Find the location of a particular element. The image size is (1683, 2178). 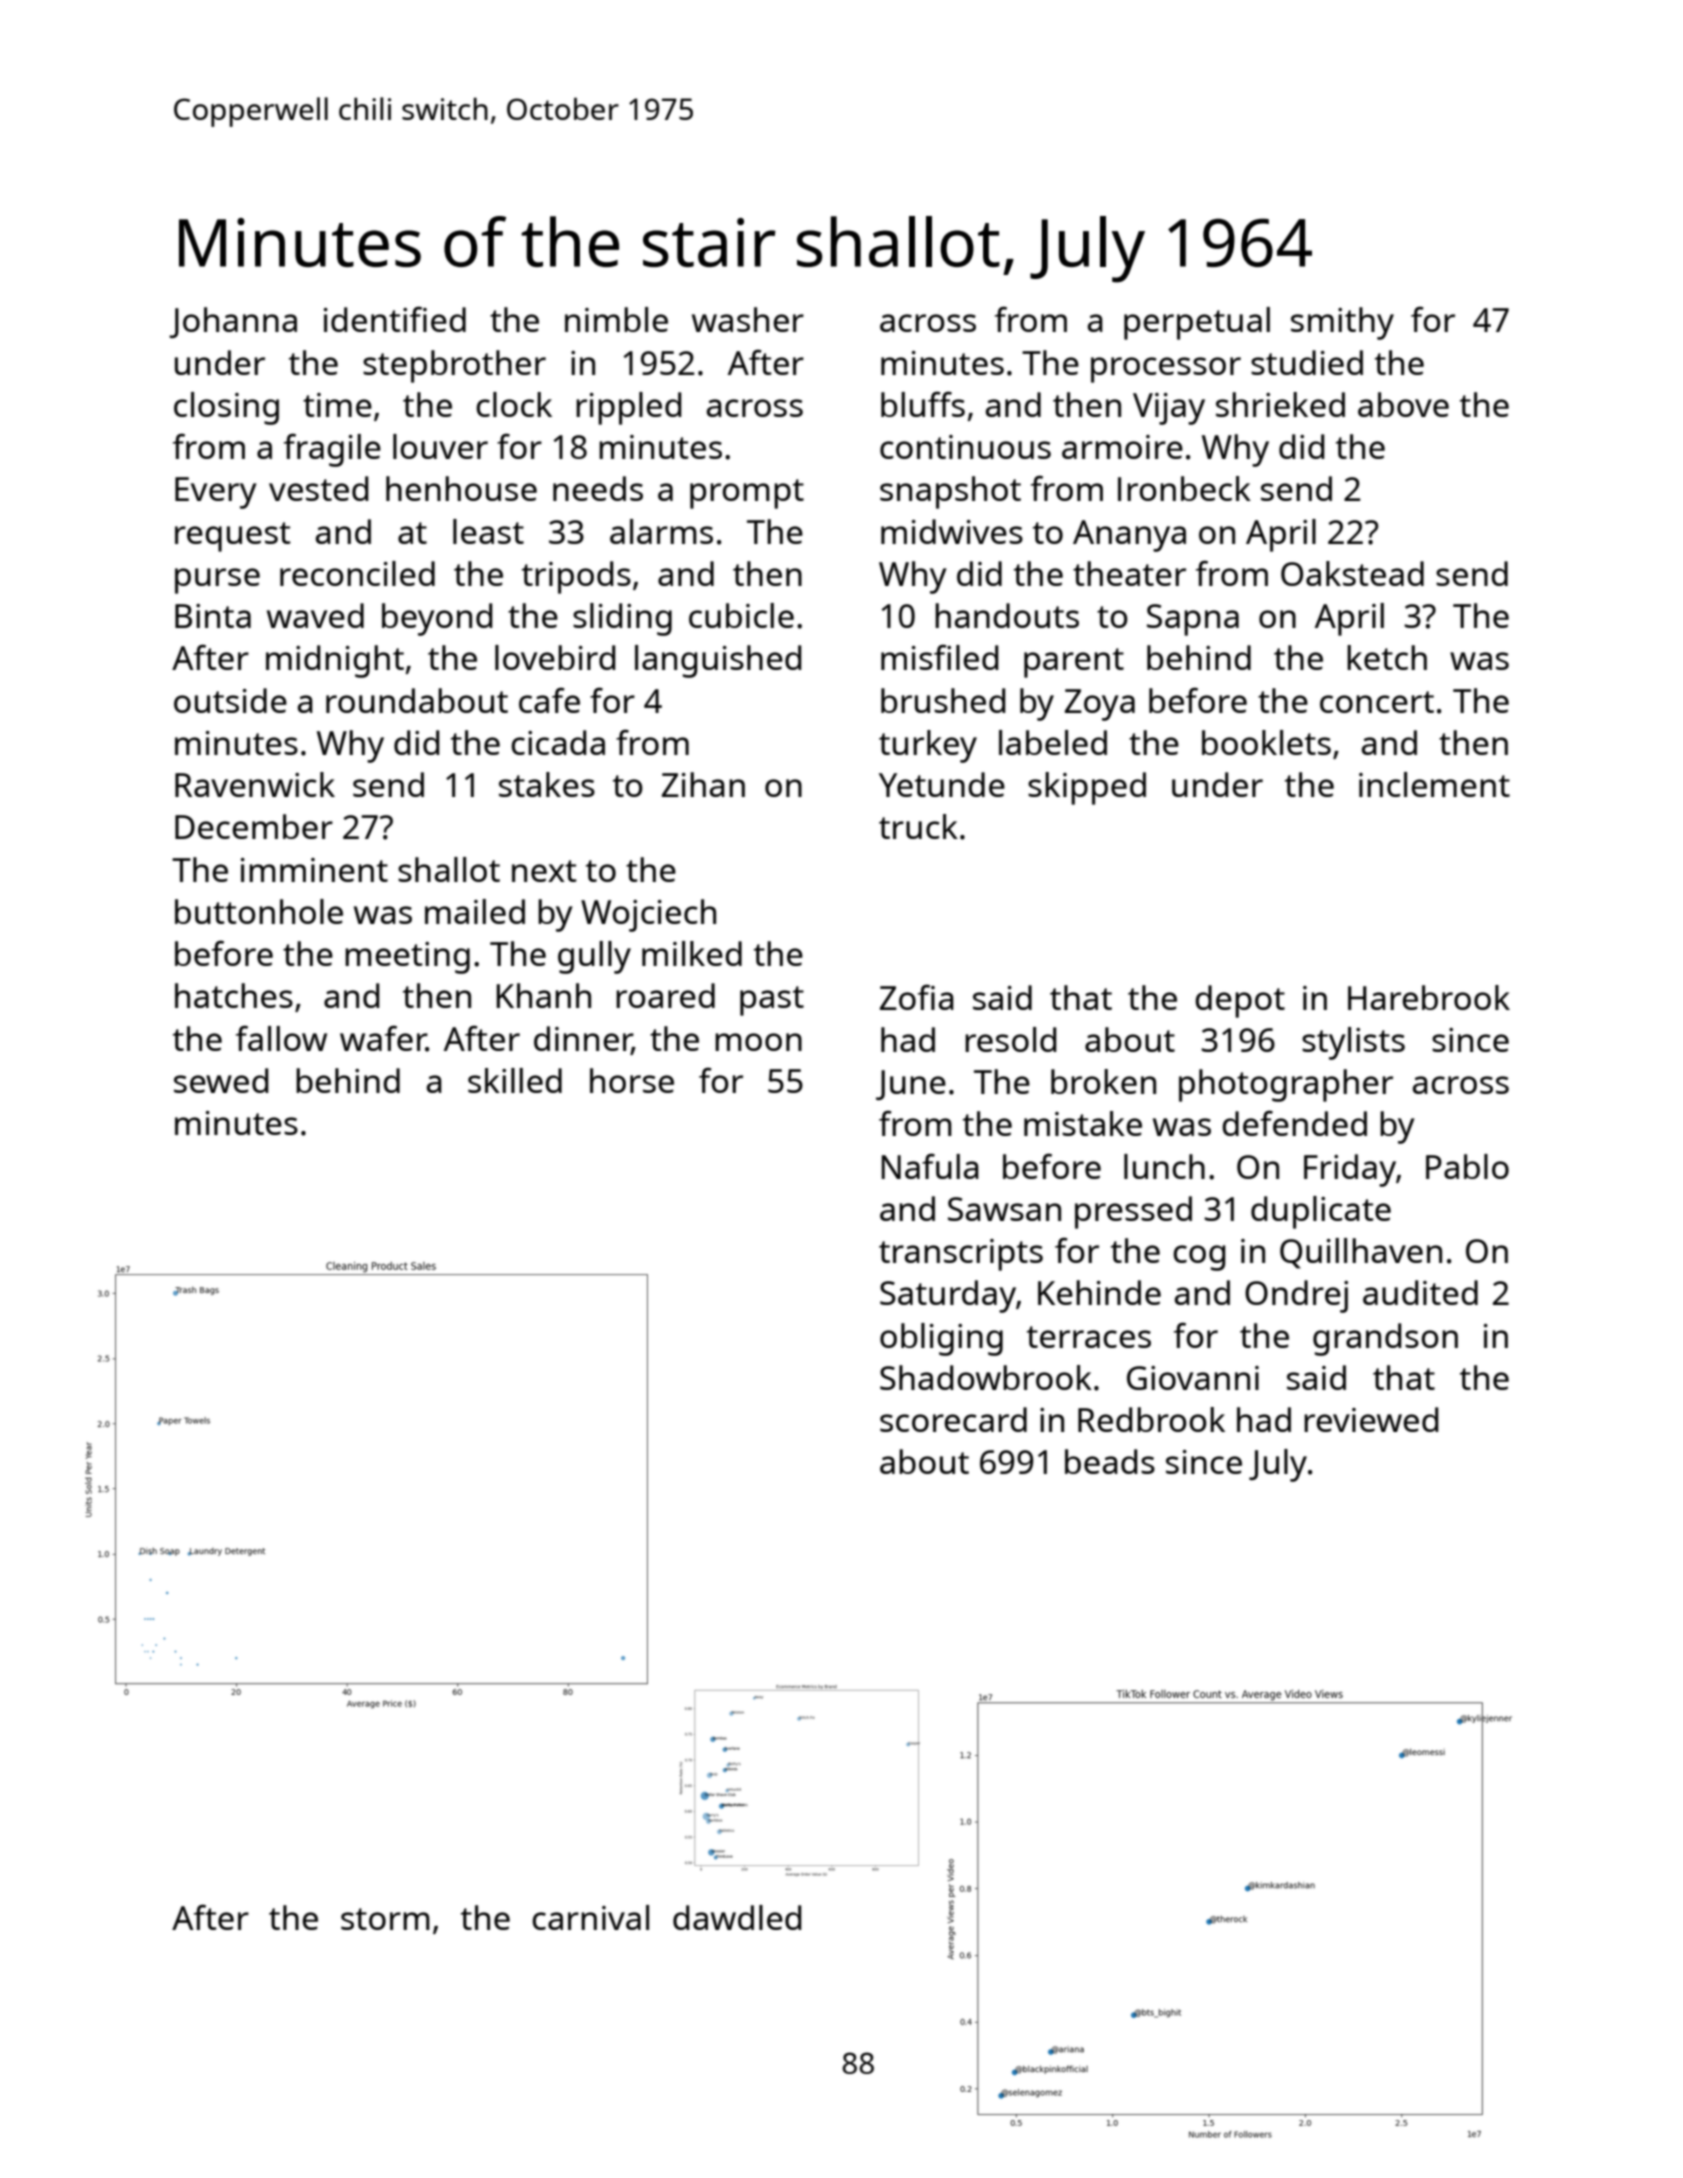

nimble is located at coordinates (616, 319).
